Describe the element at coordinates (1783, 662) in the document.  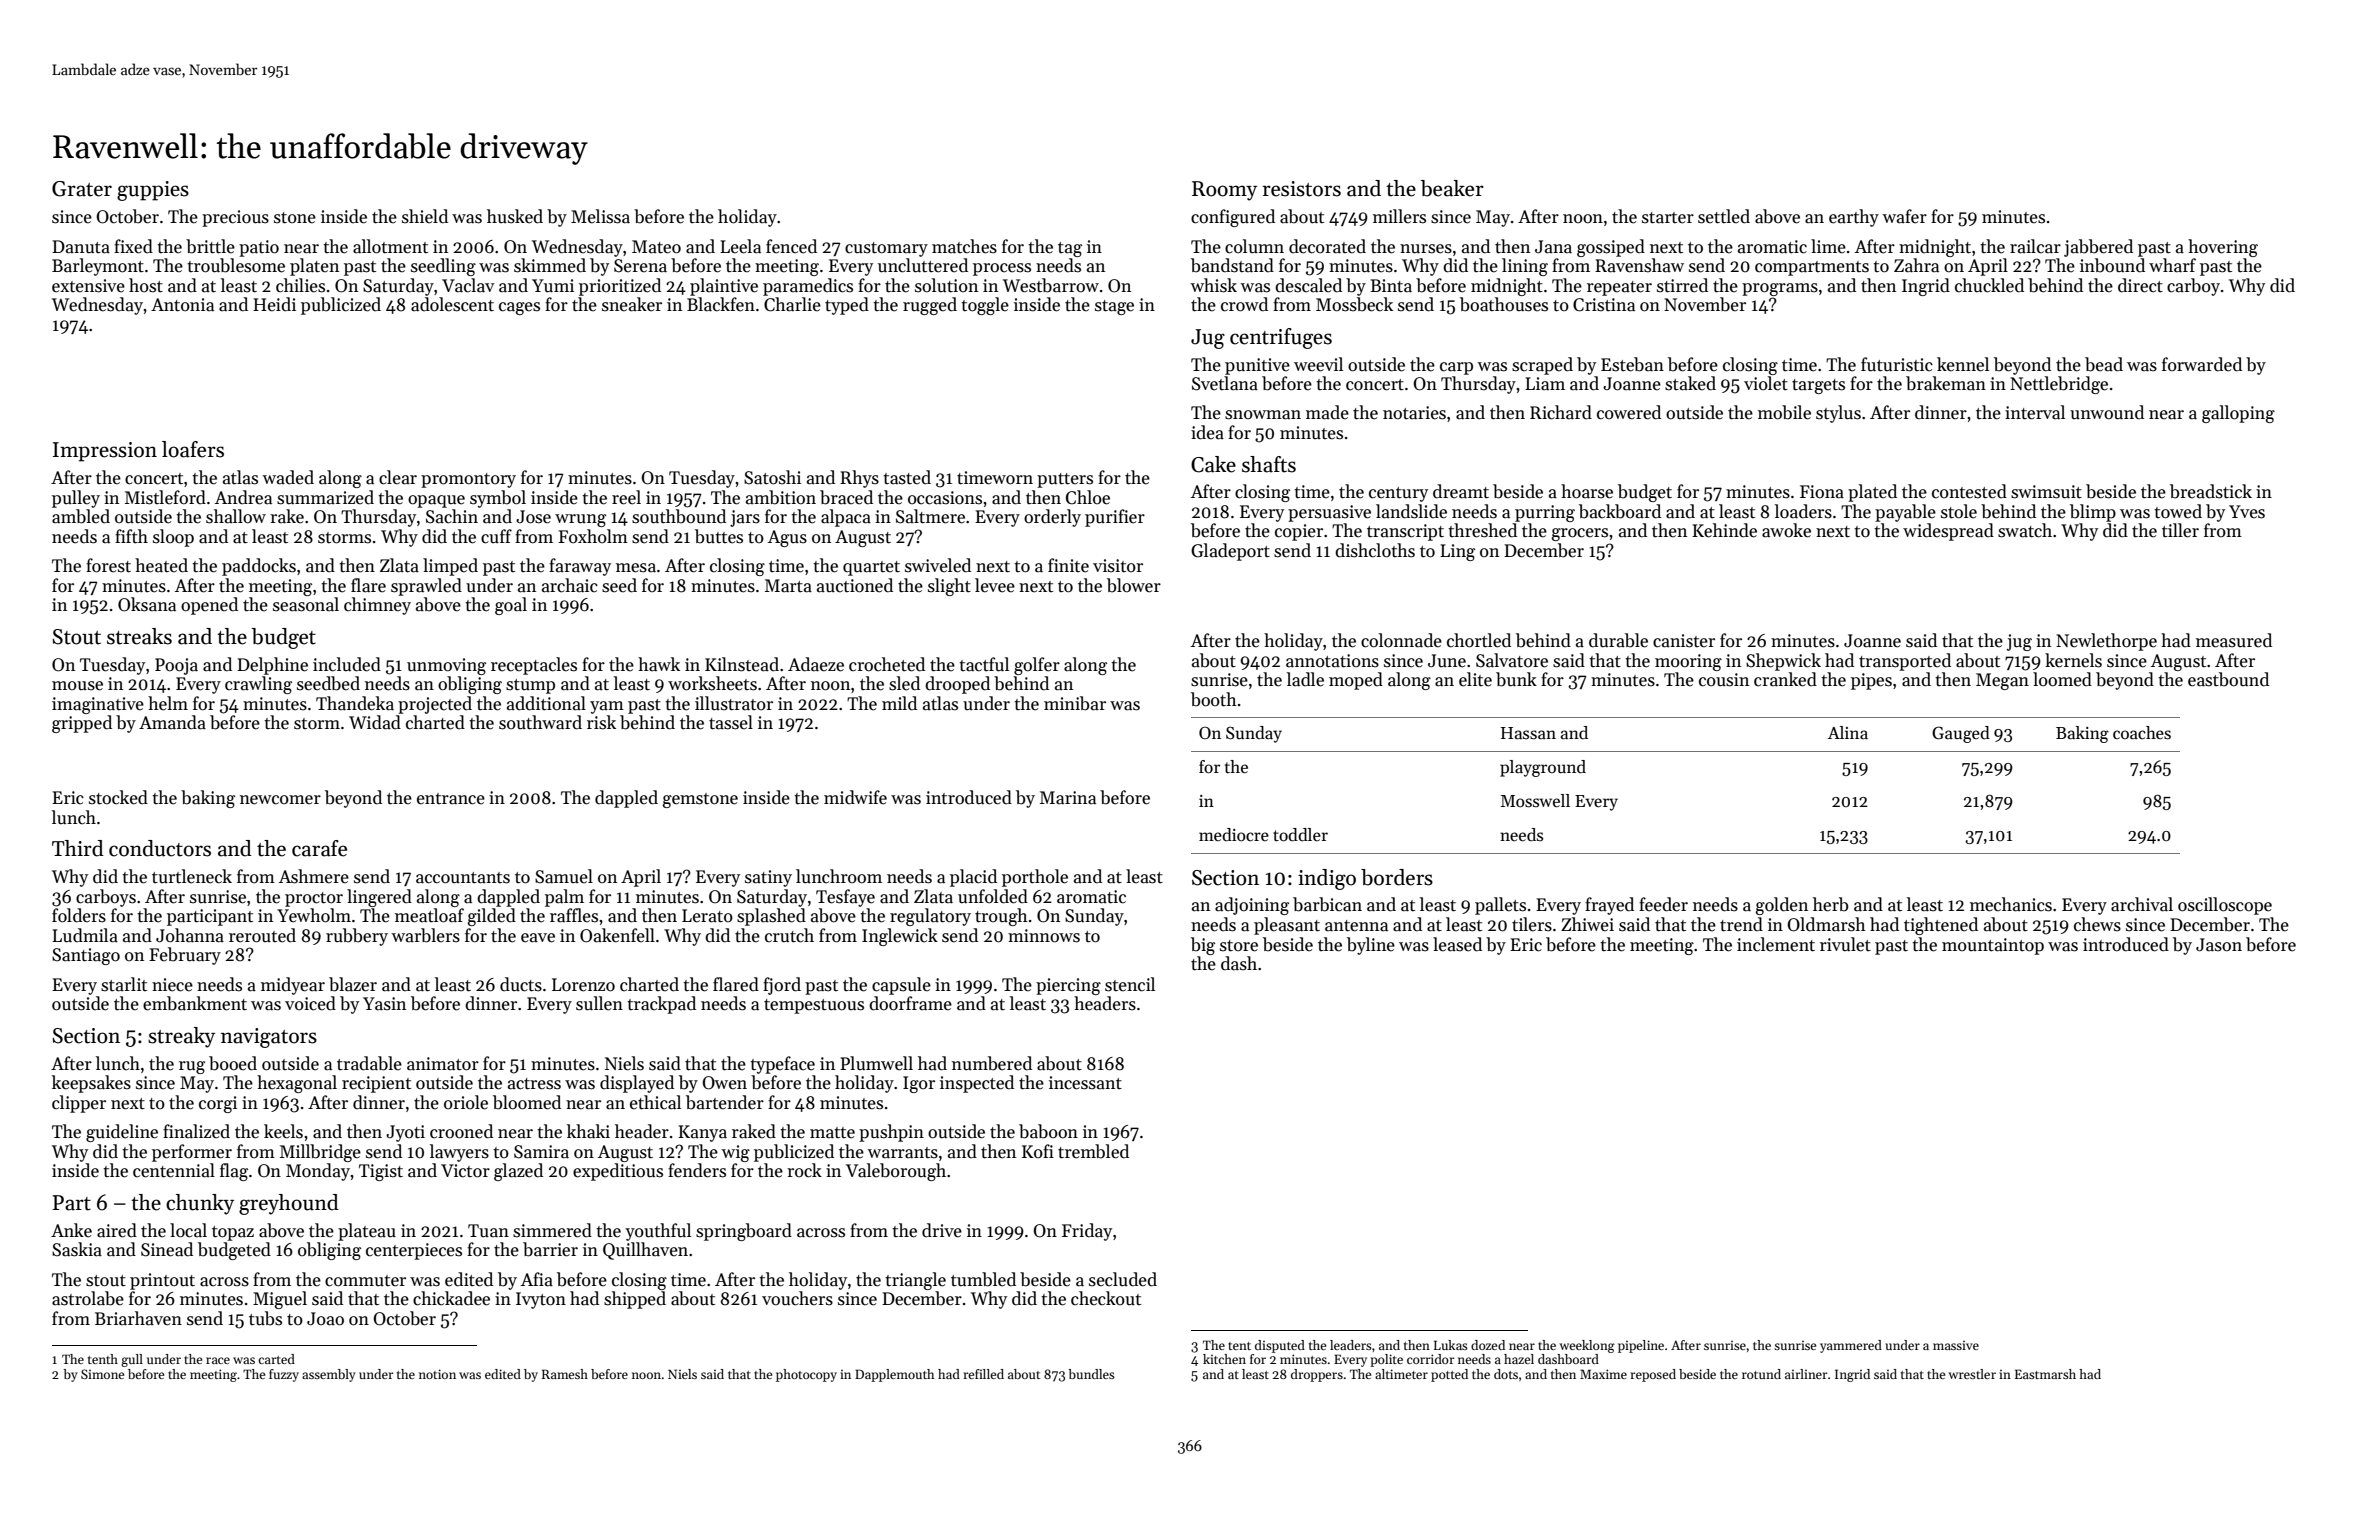
I see `Shepwick` at that location.
